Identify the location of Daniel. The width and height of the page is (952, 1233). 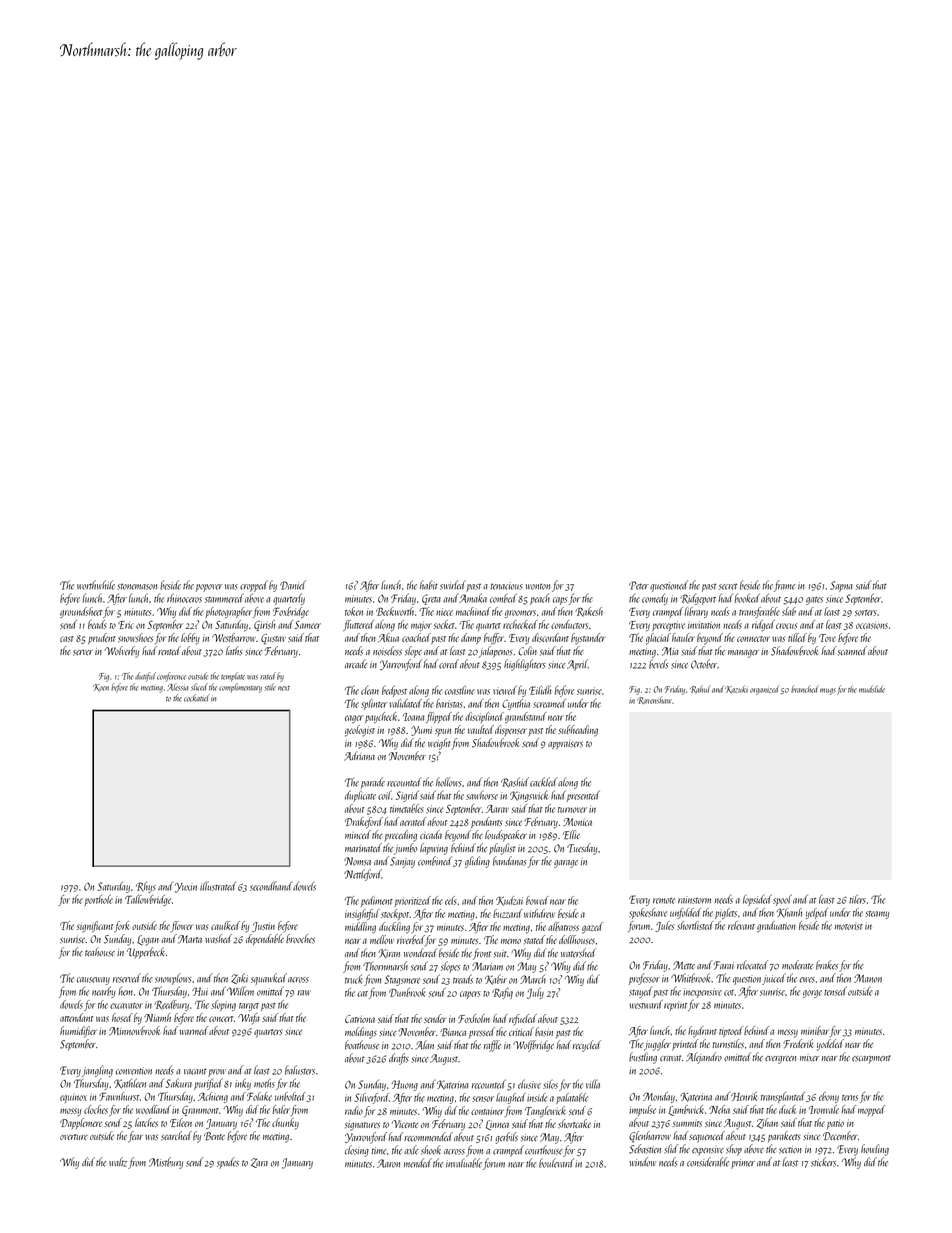
(293, 585).
